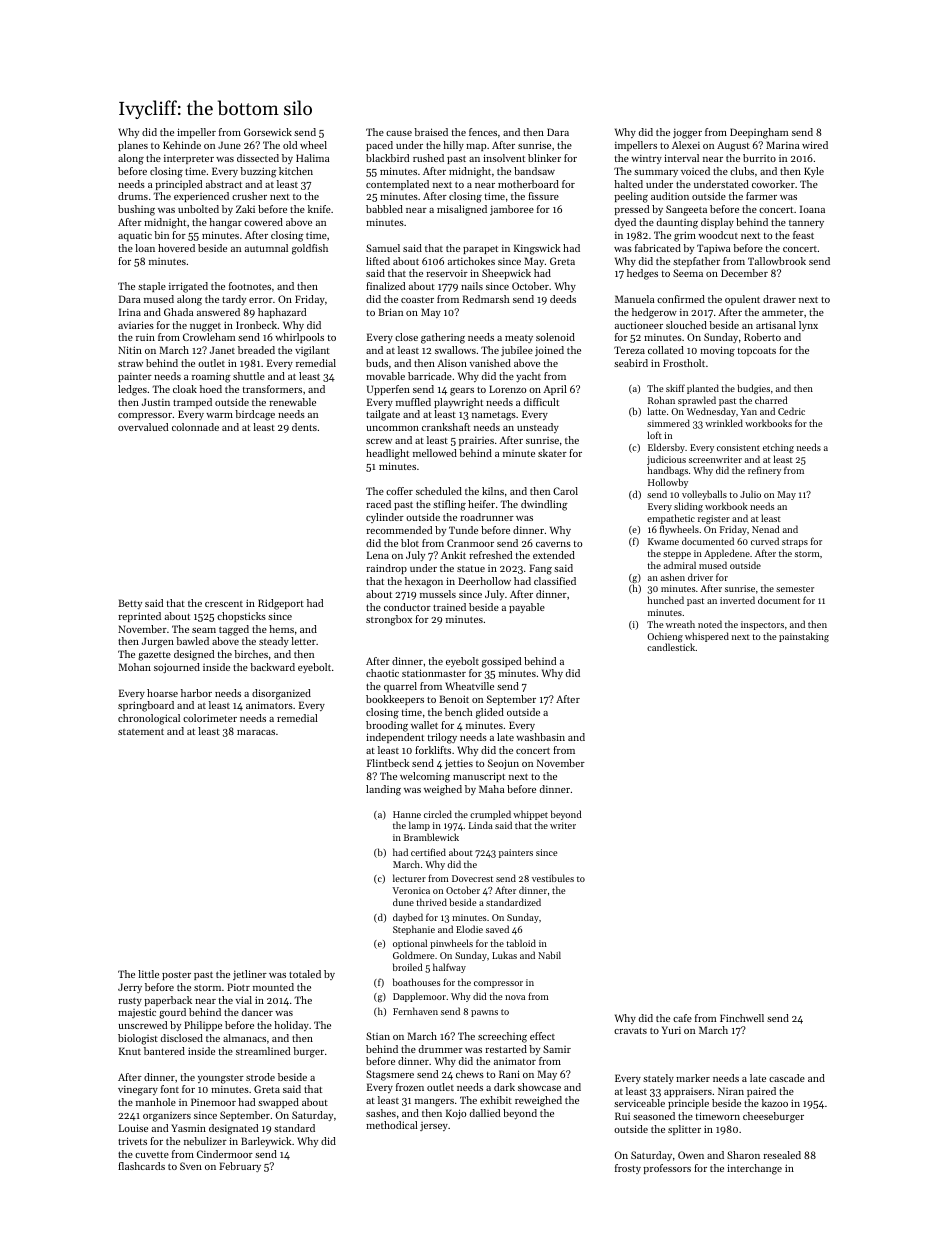 The height and width of the screenshot is (1233, 952). What do you see at coordinates (441, 1049) in the screenshot?
I see `drummer` at bounding box center [441, 1049].
